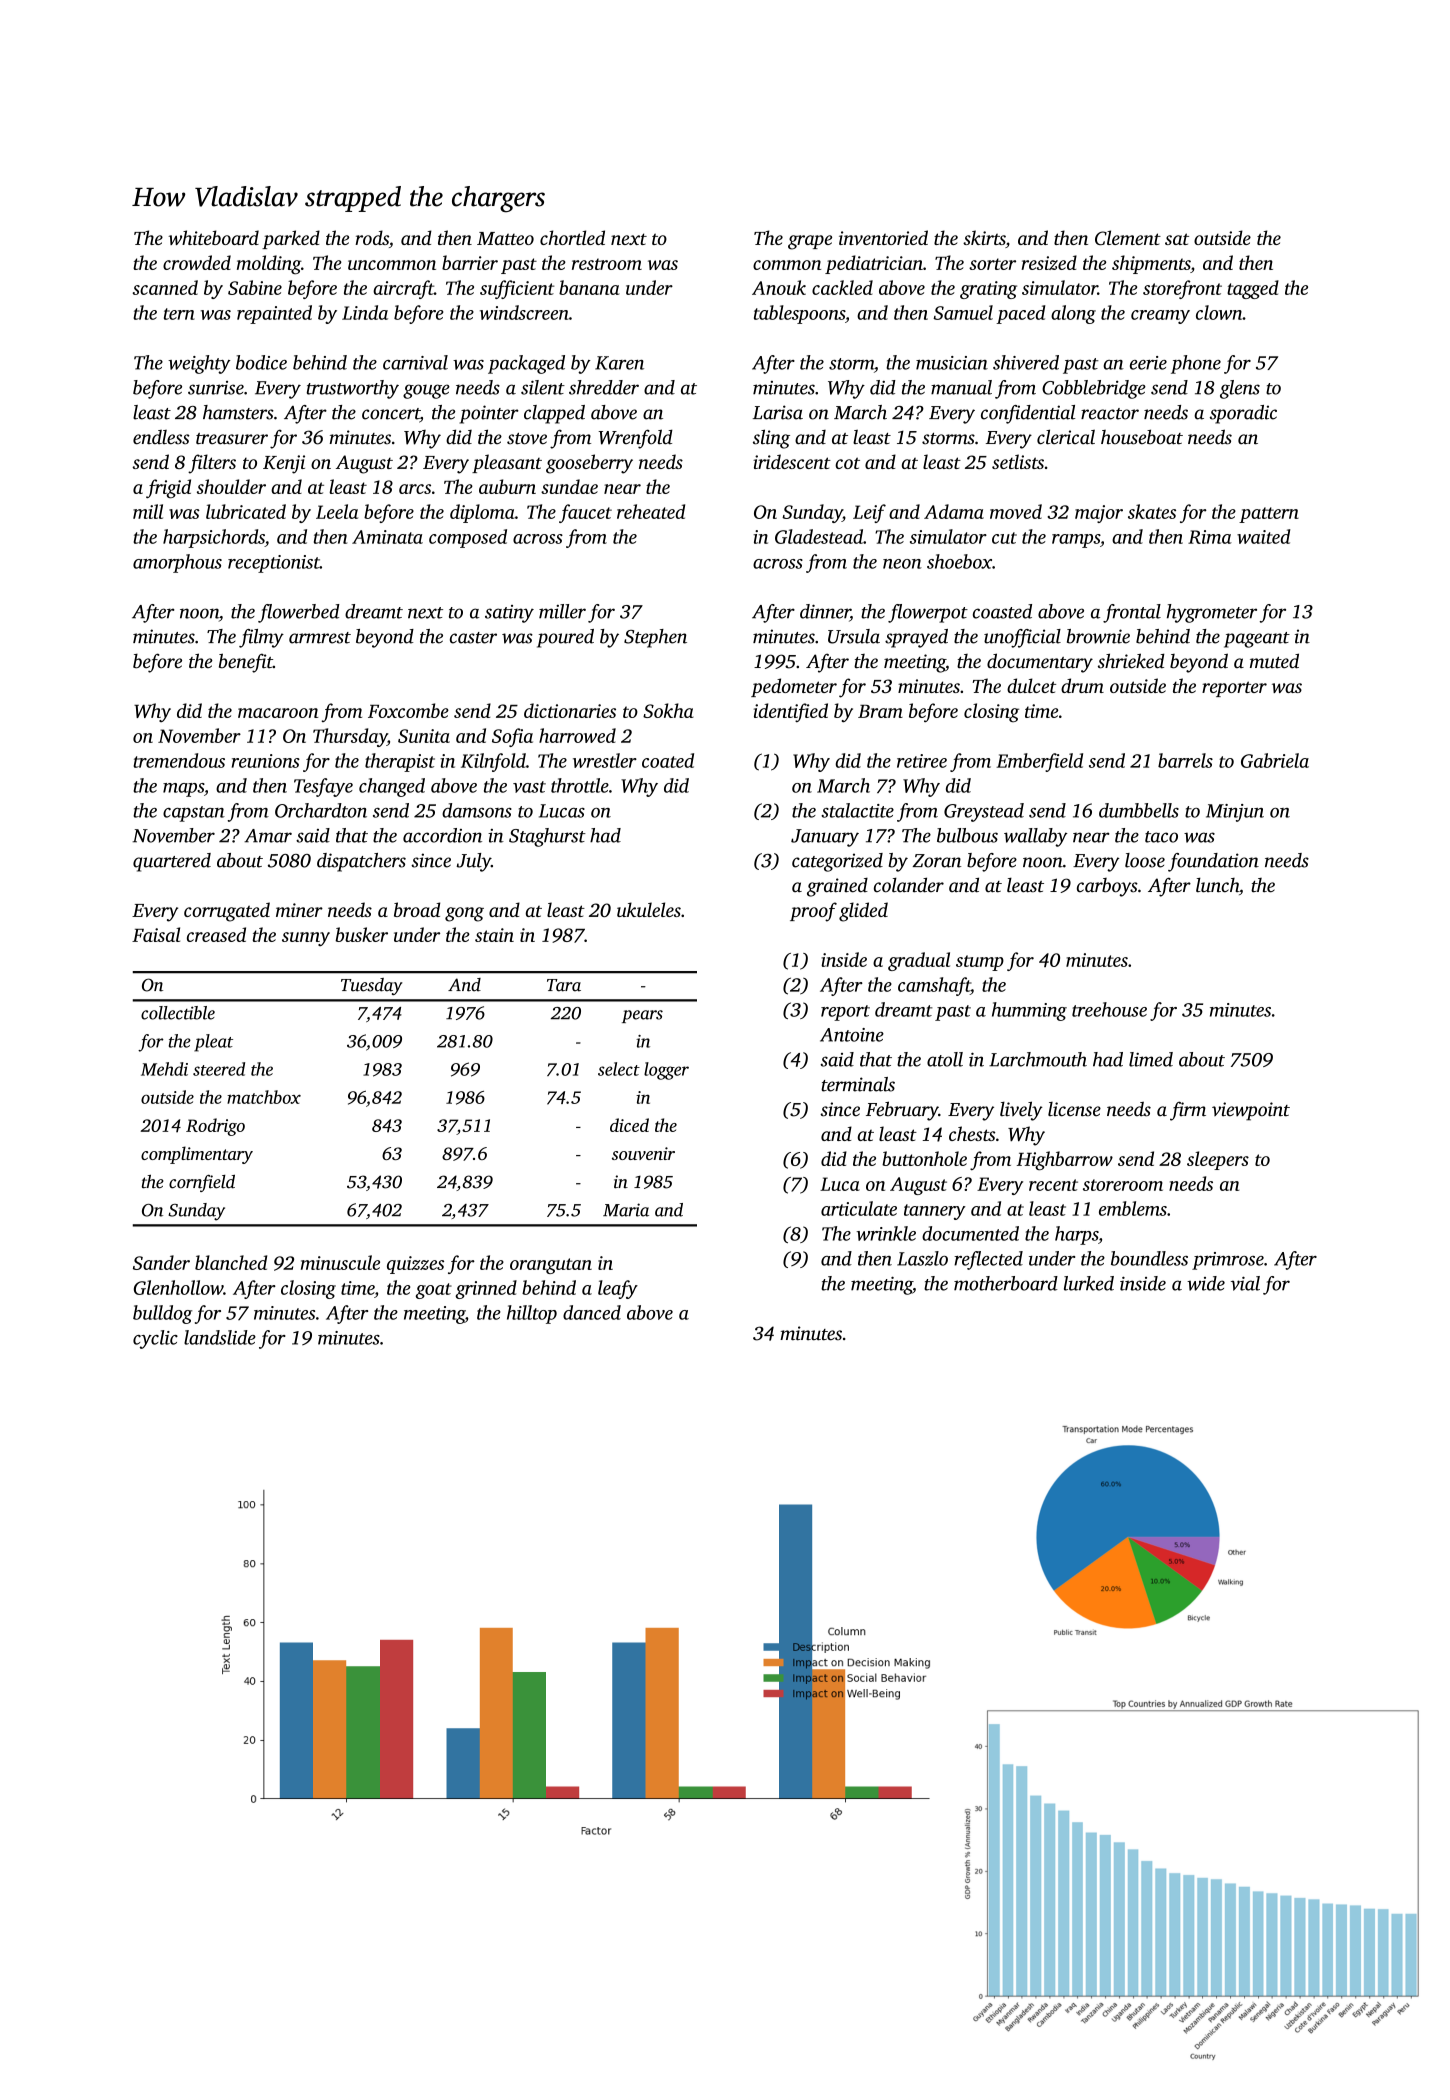 The height and width of the page is (2100, 1450). I want to click on whiteboard, so click(213, 237).
